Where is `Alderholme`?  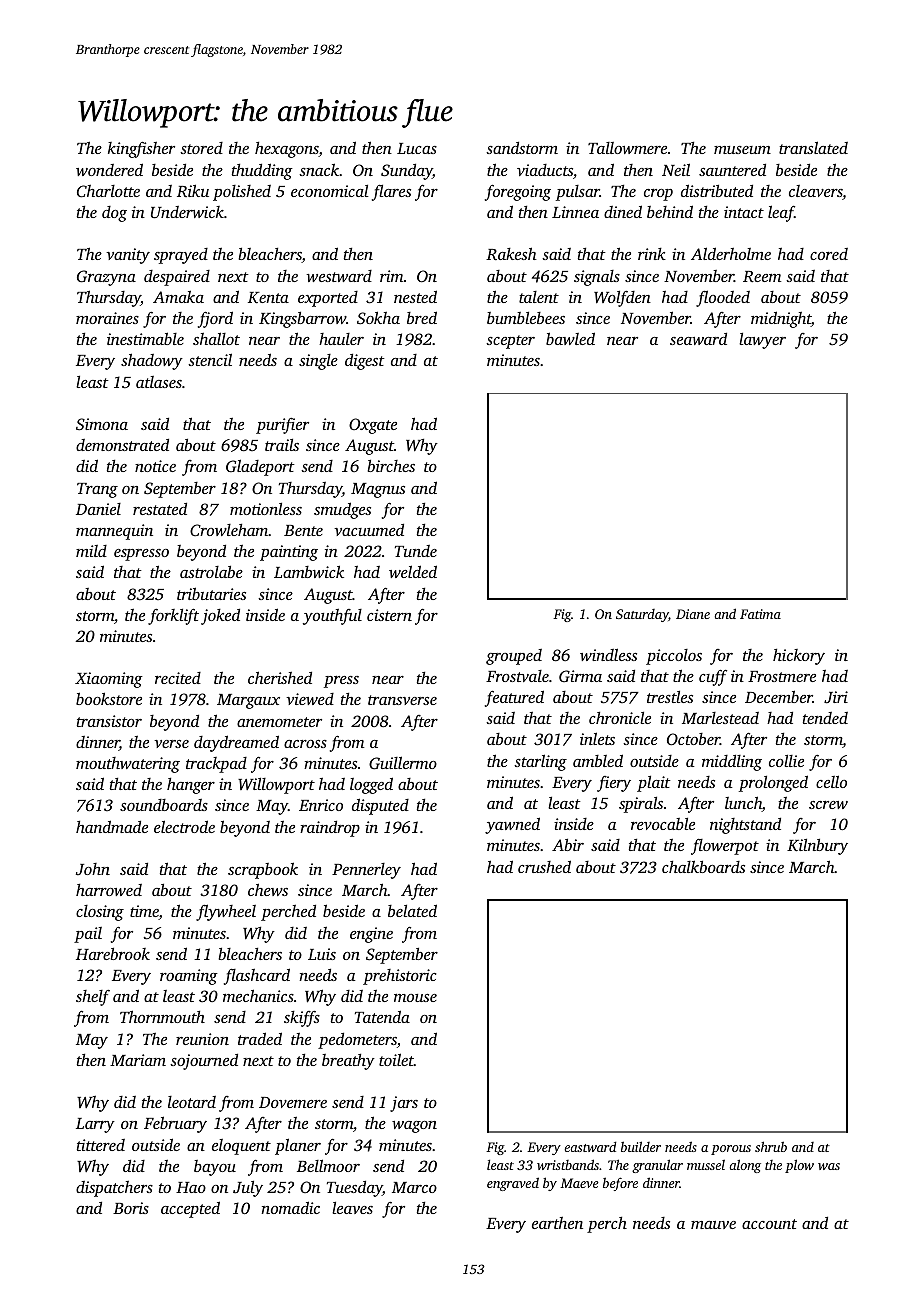 Alderholme is located at coordinates (731, 253).
